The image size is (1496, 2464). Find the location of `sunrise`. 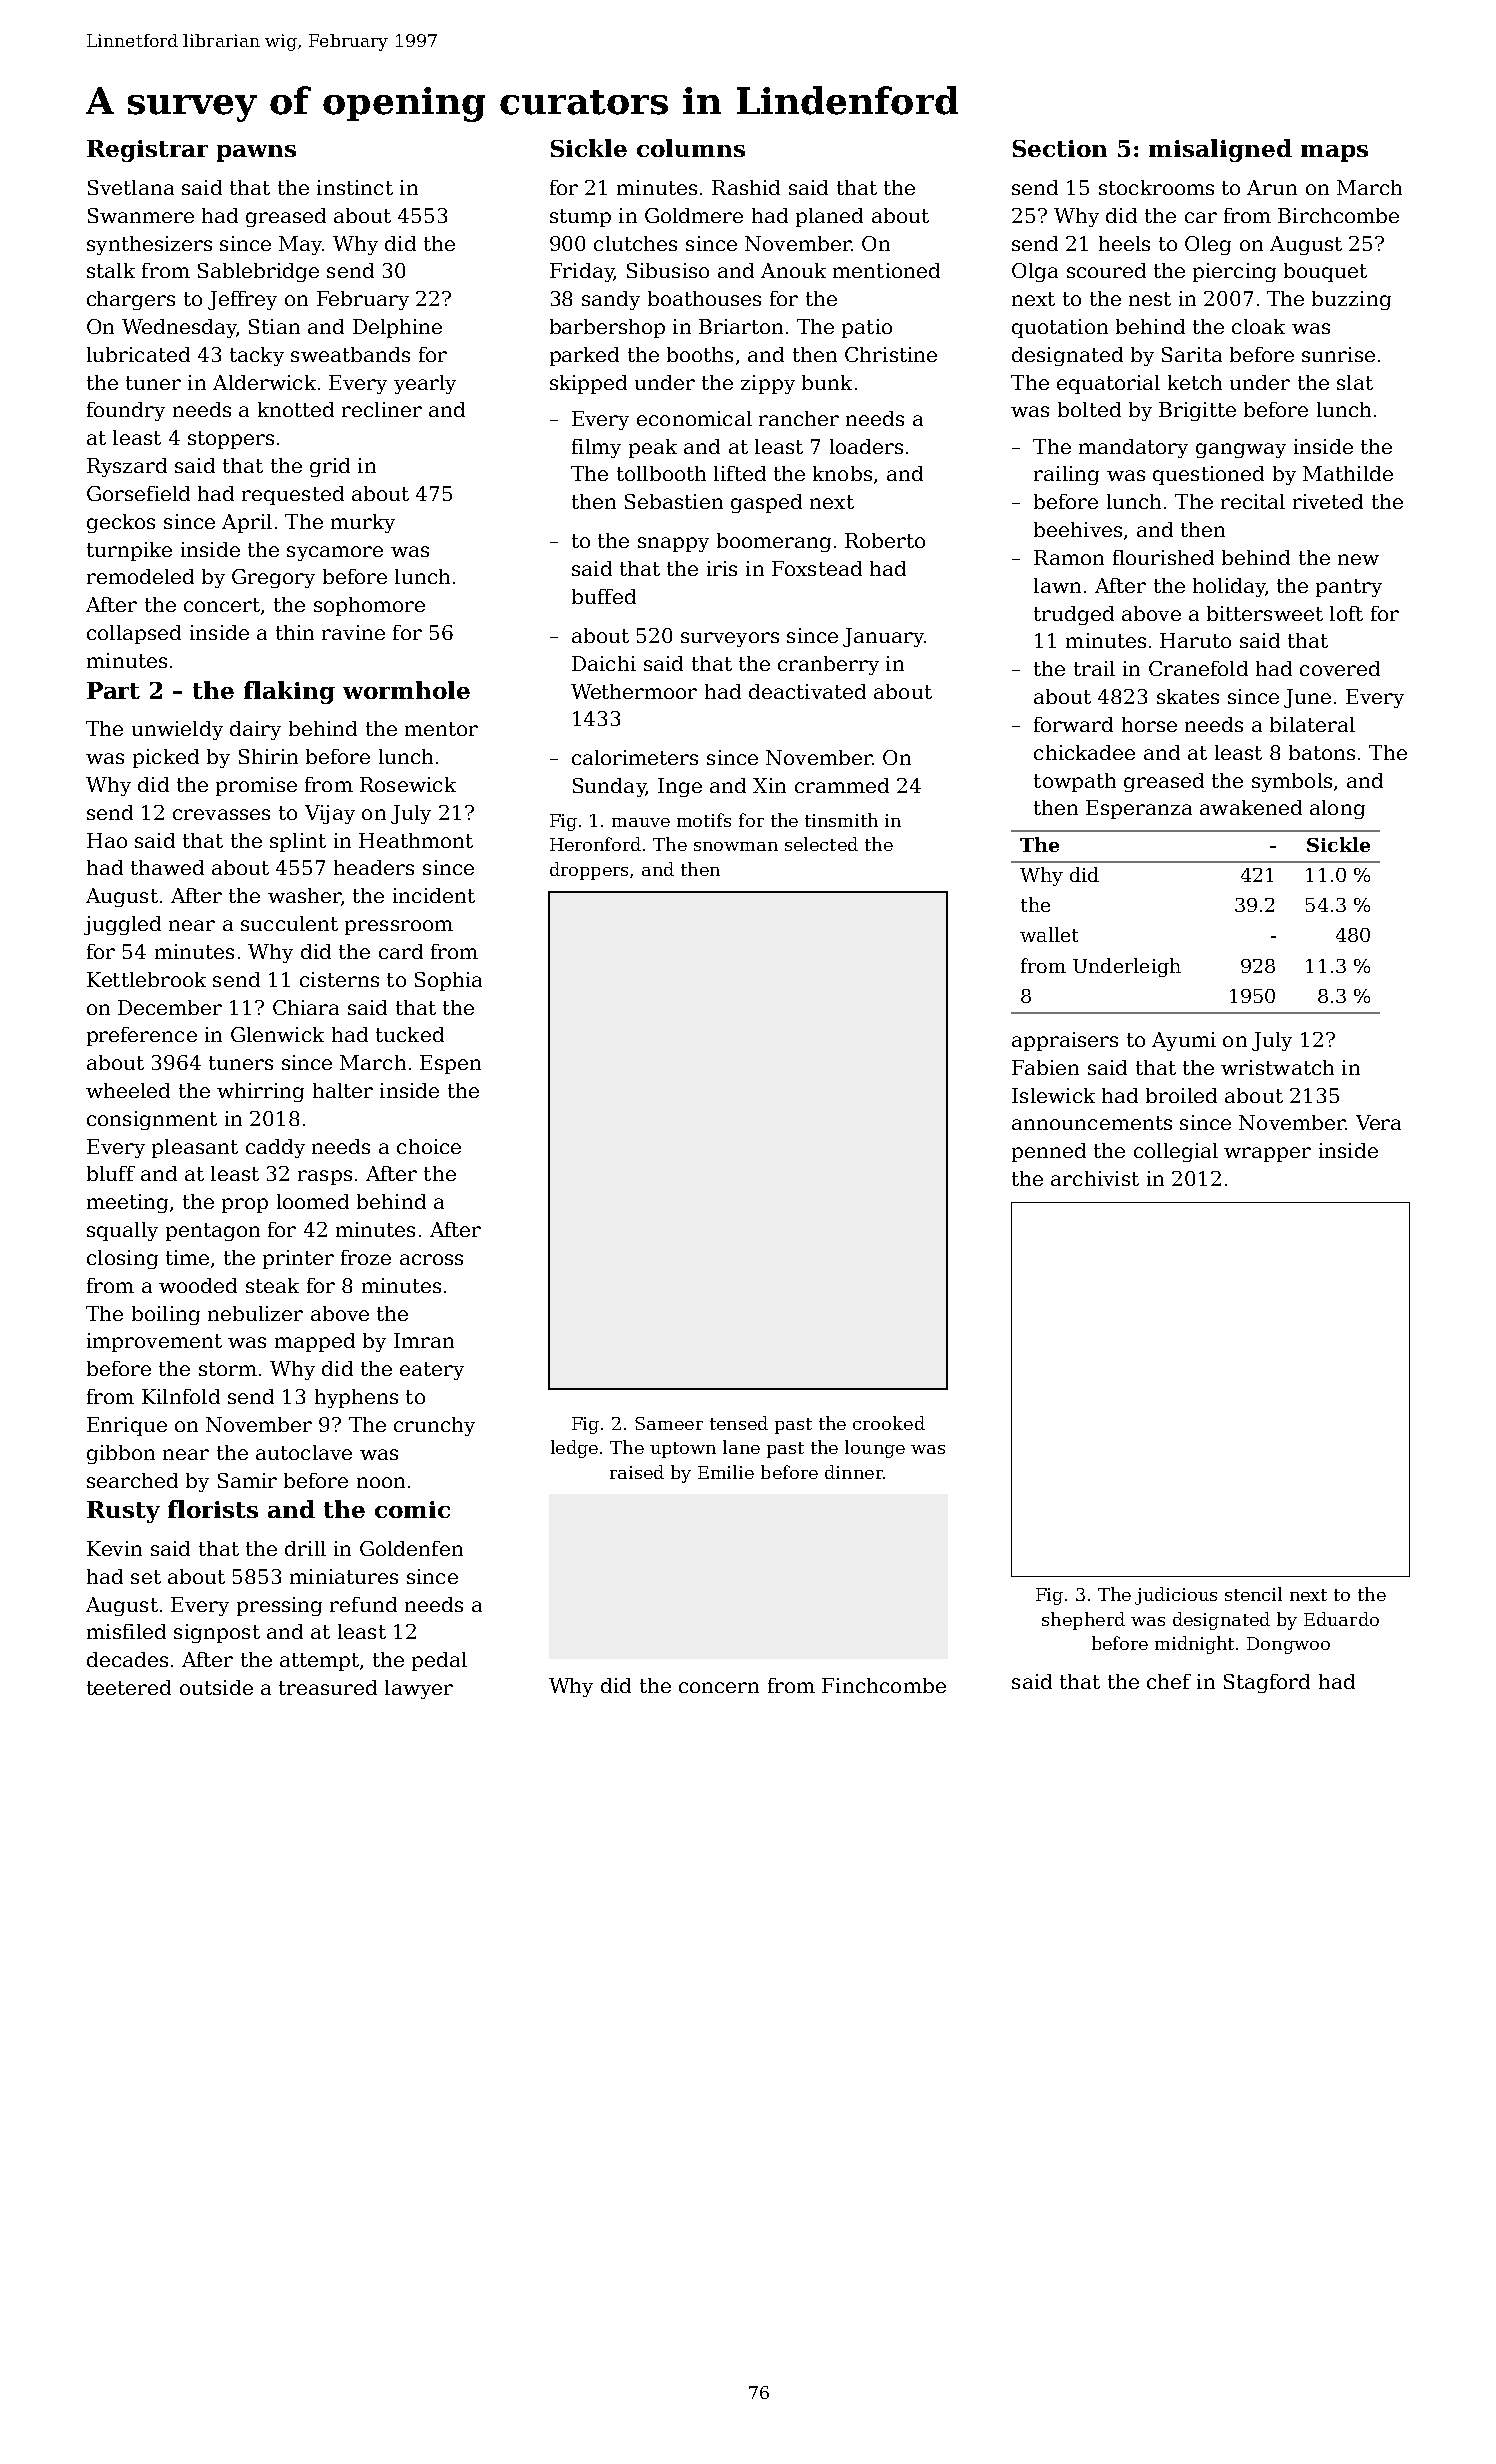

sunrise is located at coordinates (1338, 354).
